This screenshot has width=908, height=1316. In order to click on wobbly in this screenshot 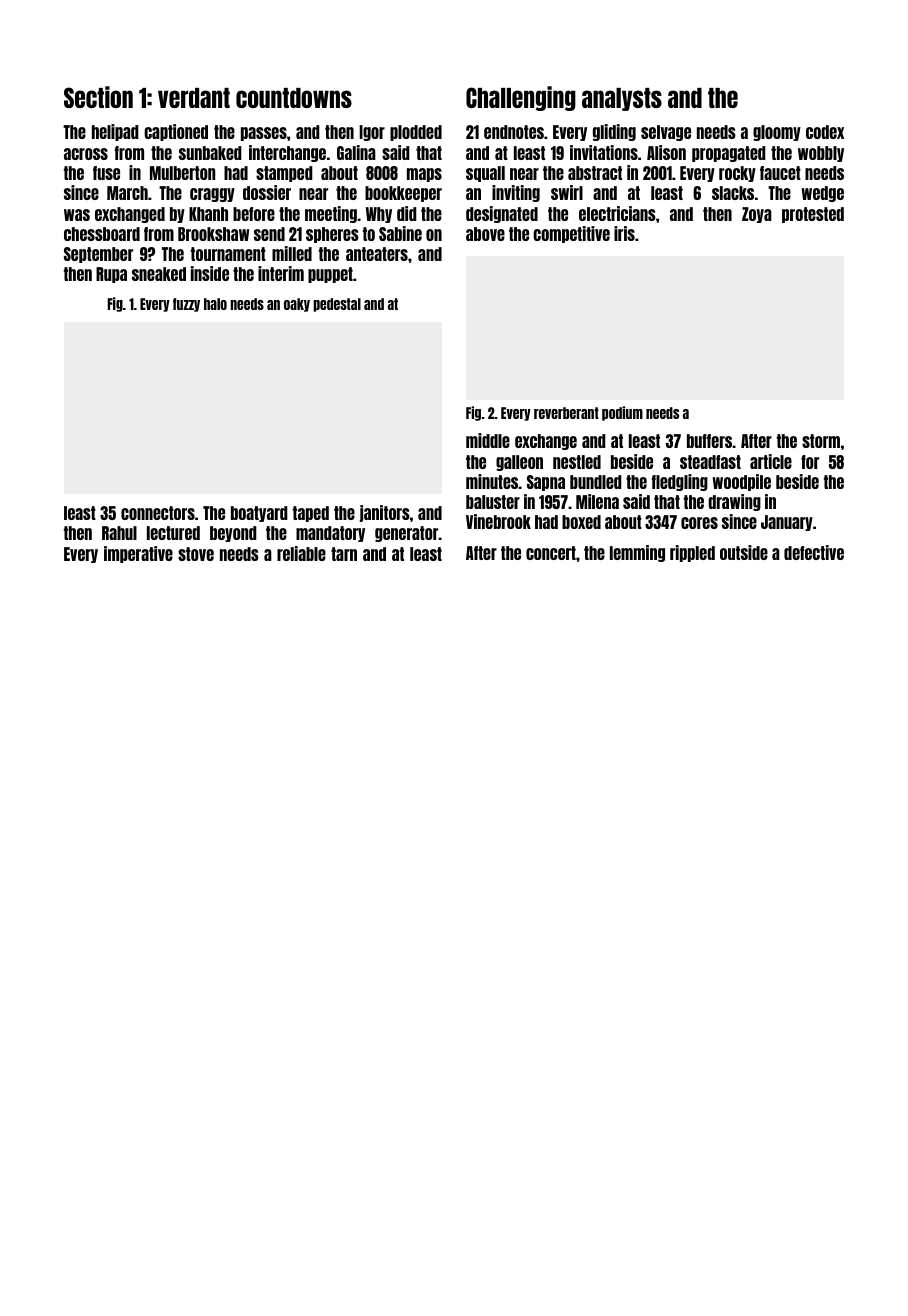, I will do `click(821, 154)`.
